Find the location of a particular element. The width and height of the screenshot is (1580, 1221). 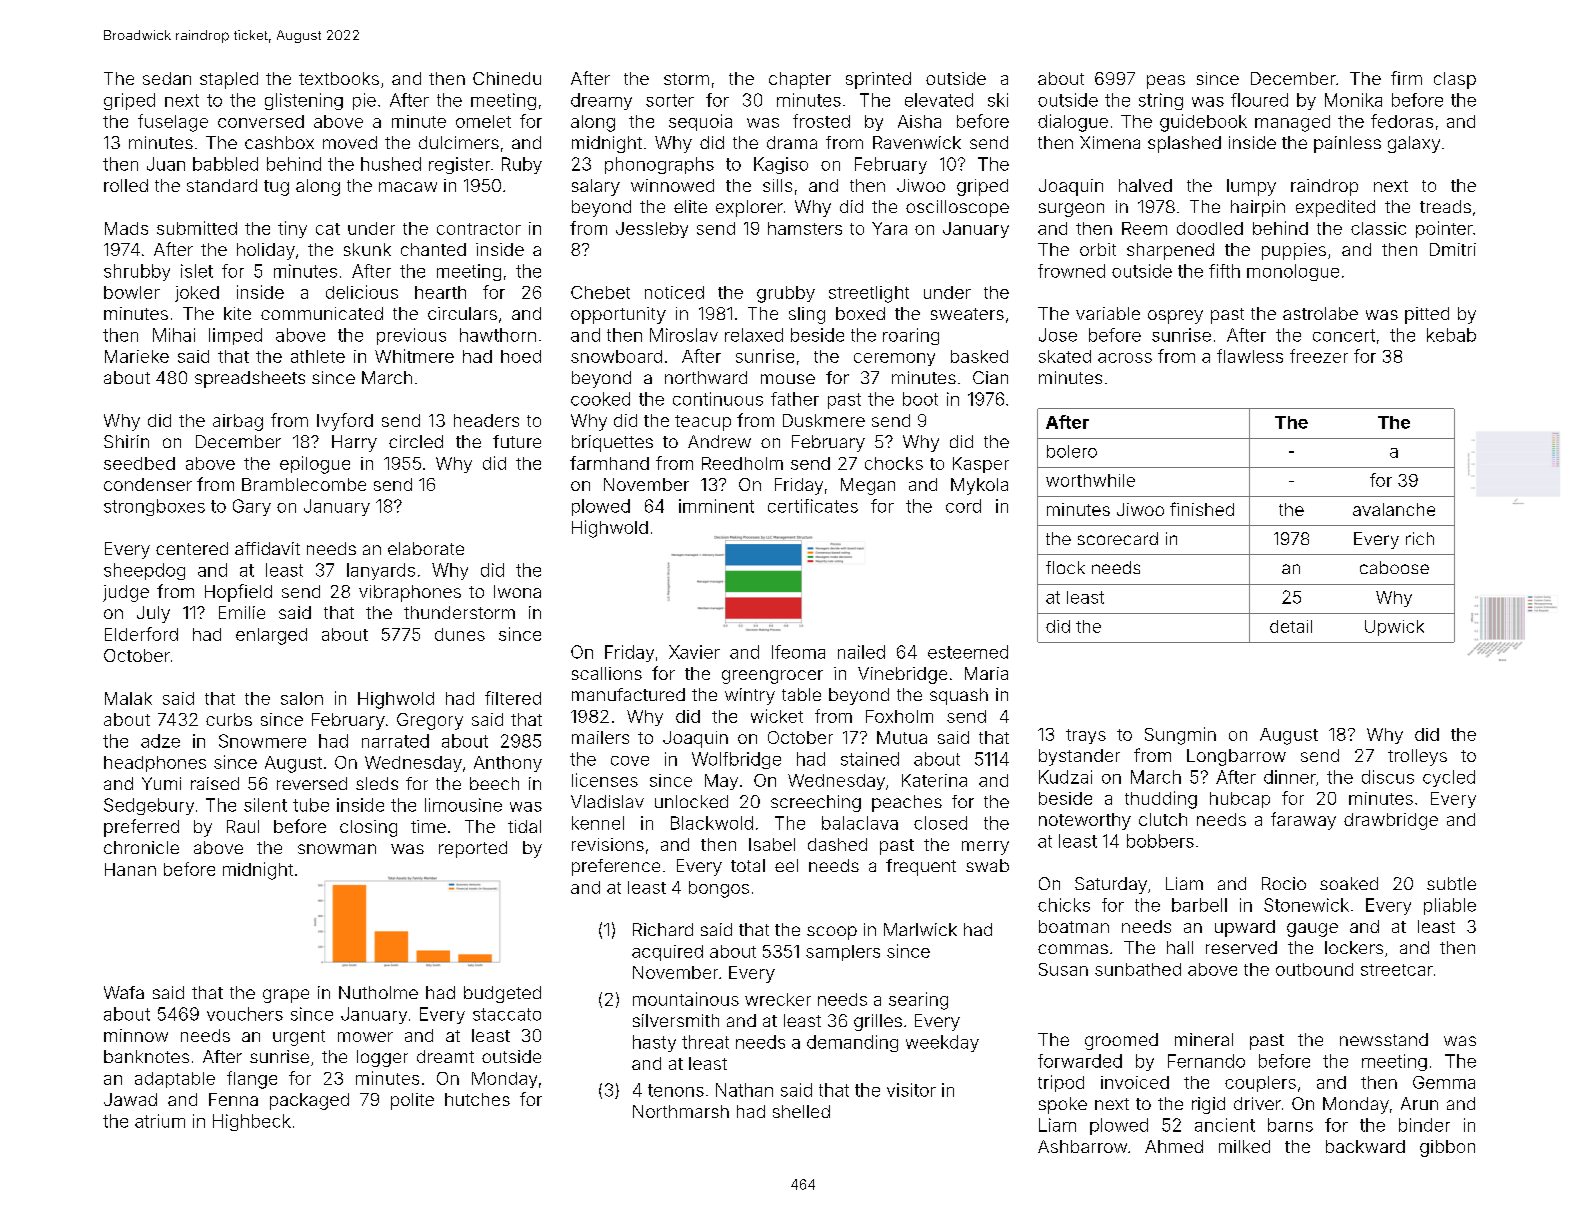

Highbeck is located at coordinates (252, 1122).
